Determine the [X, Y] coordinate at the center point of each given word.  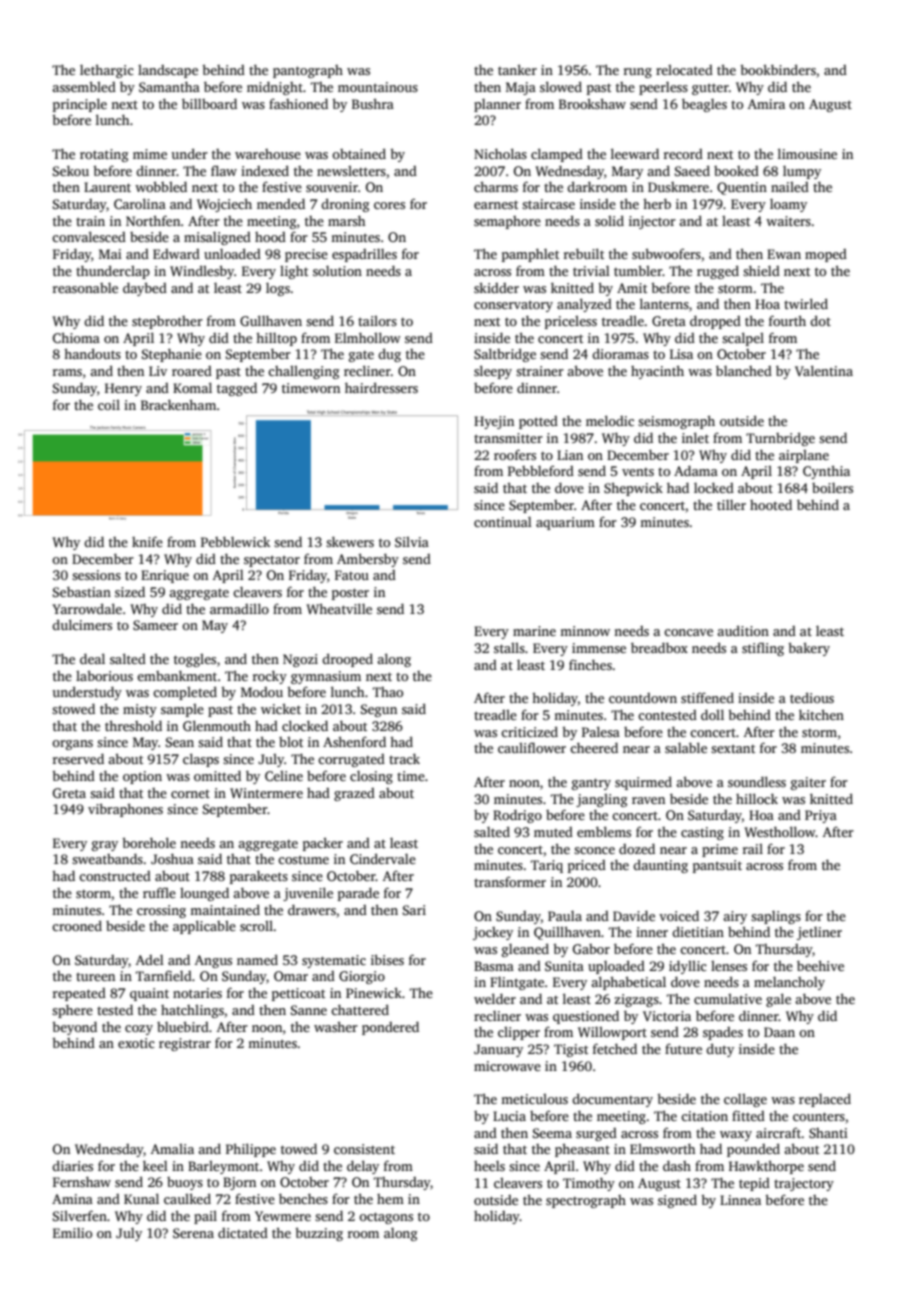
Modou [262, 692]
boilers [832, 488]
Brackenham [178, 404]
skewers [350, 541]
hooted [771, 504]
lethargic [107, 71]
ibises [387, 959]
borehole [149, 842]
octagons [386, 1218]
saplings [776, 917]
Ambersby [368, 560]
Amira [766, 104]
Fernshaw [82, 1181]
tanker [517, 69]
